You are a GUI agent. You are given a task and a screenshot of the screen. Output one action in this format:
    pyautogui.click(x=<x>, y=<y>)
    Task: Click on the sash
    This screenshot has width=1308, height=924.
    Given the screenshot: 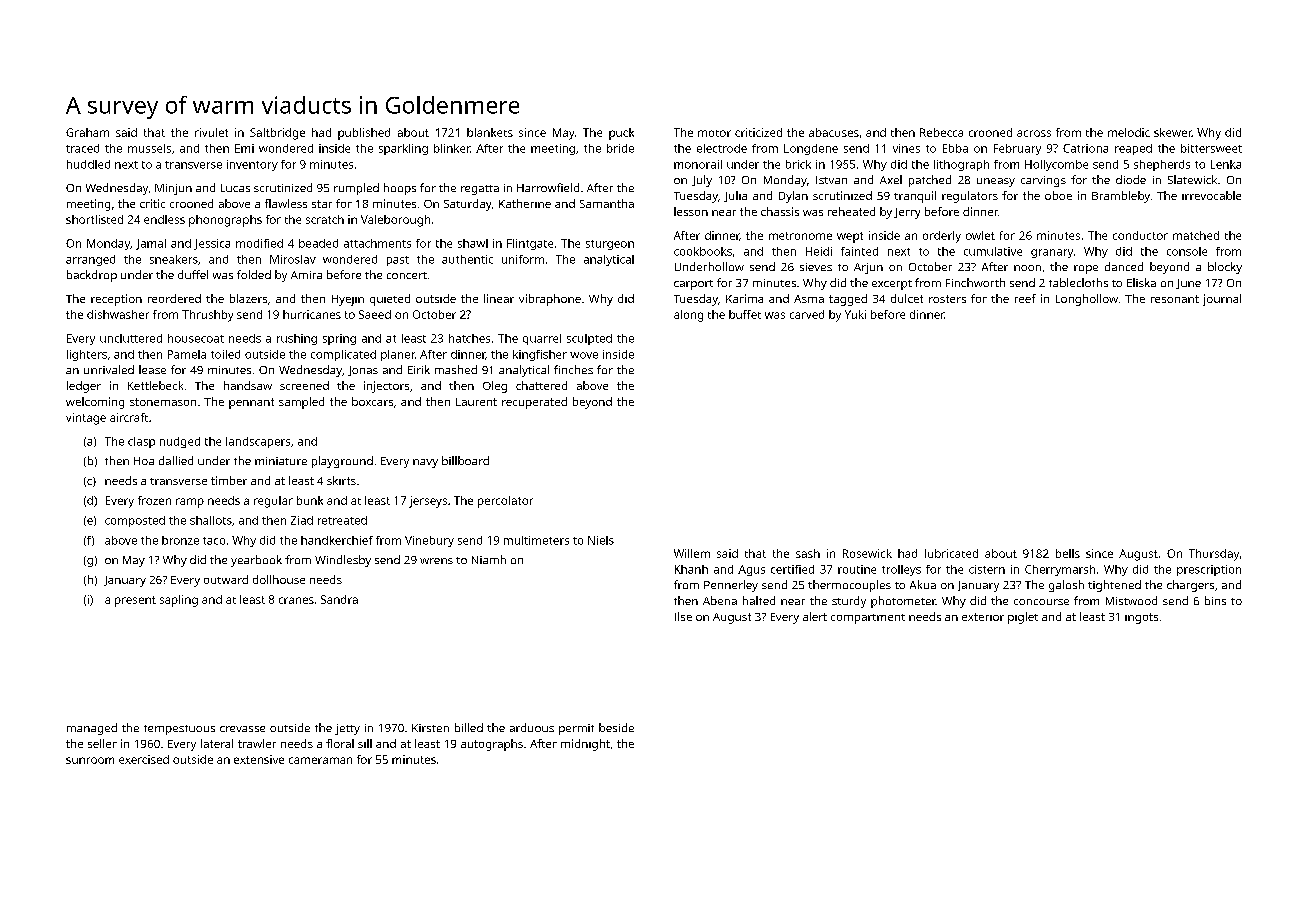 What is the action you would take?
    pyautogui.click(x=808, y=553)
